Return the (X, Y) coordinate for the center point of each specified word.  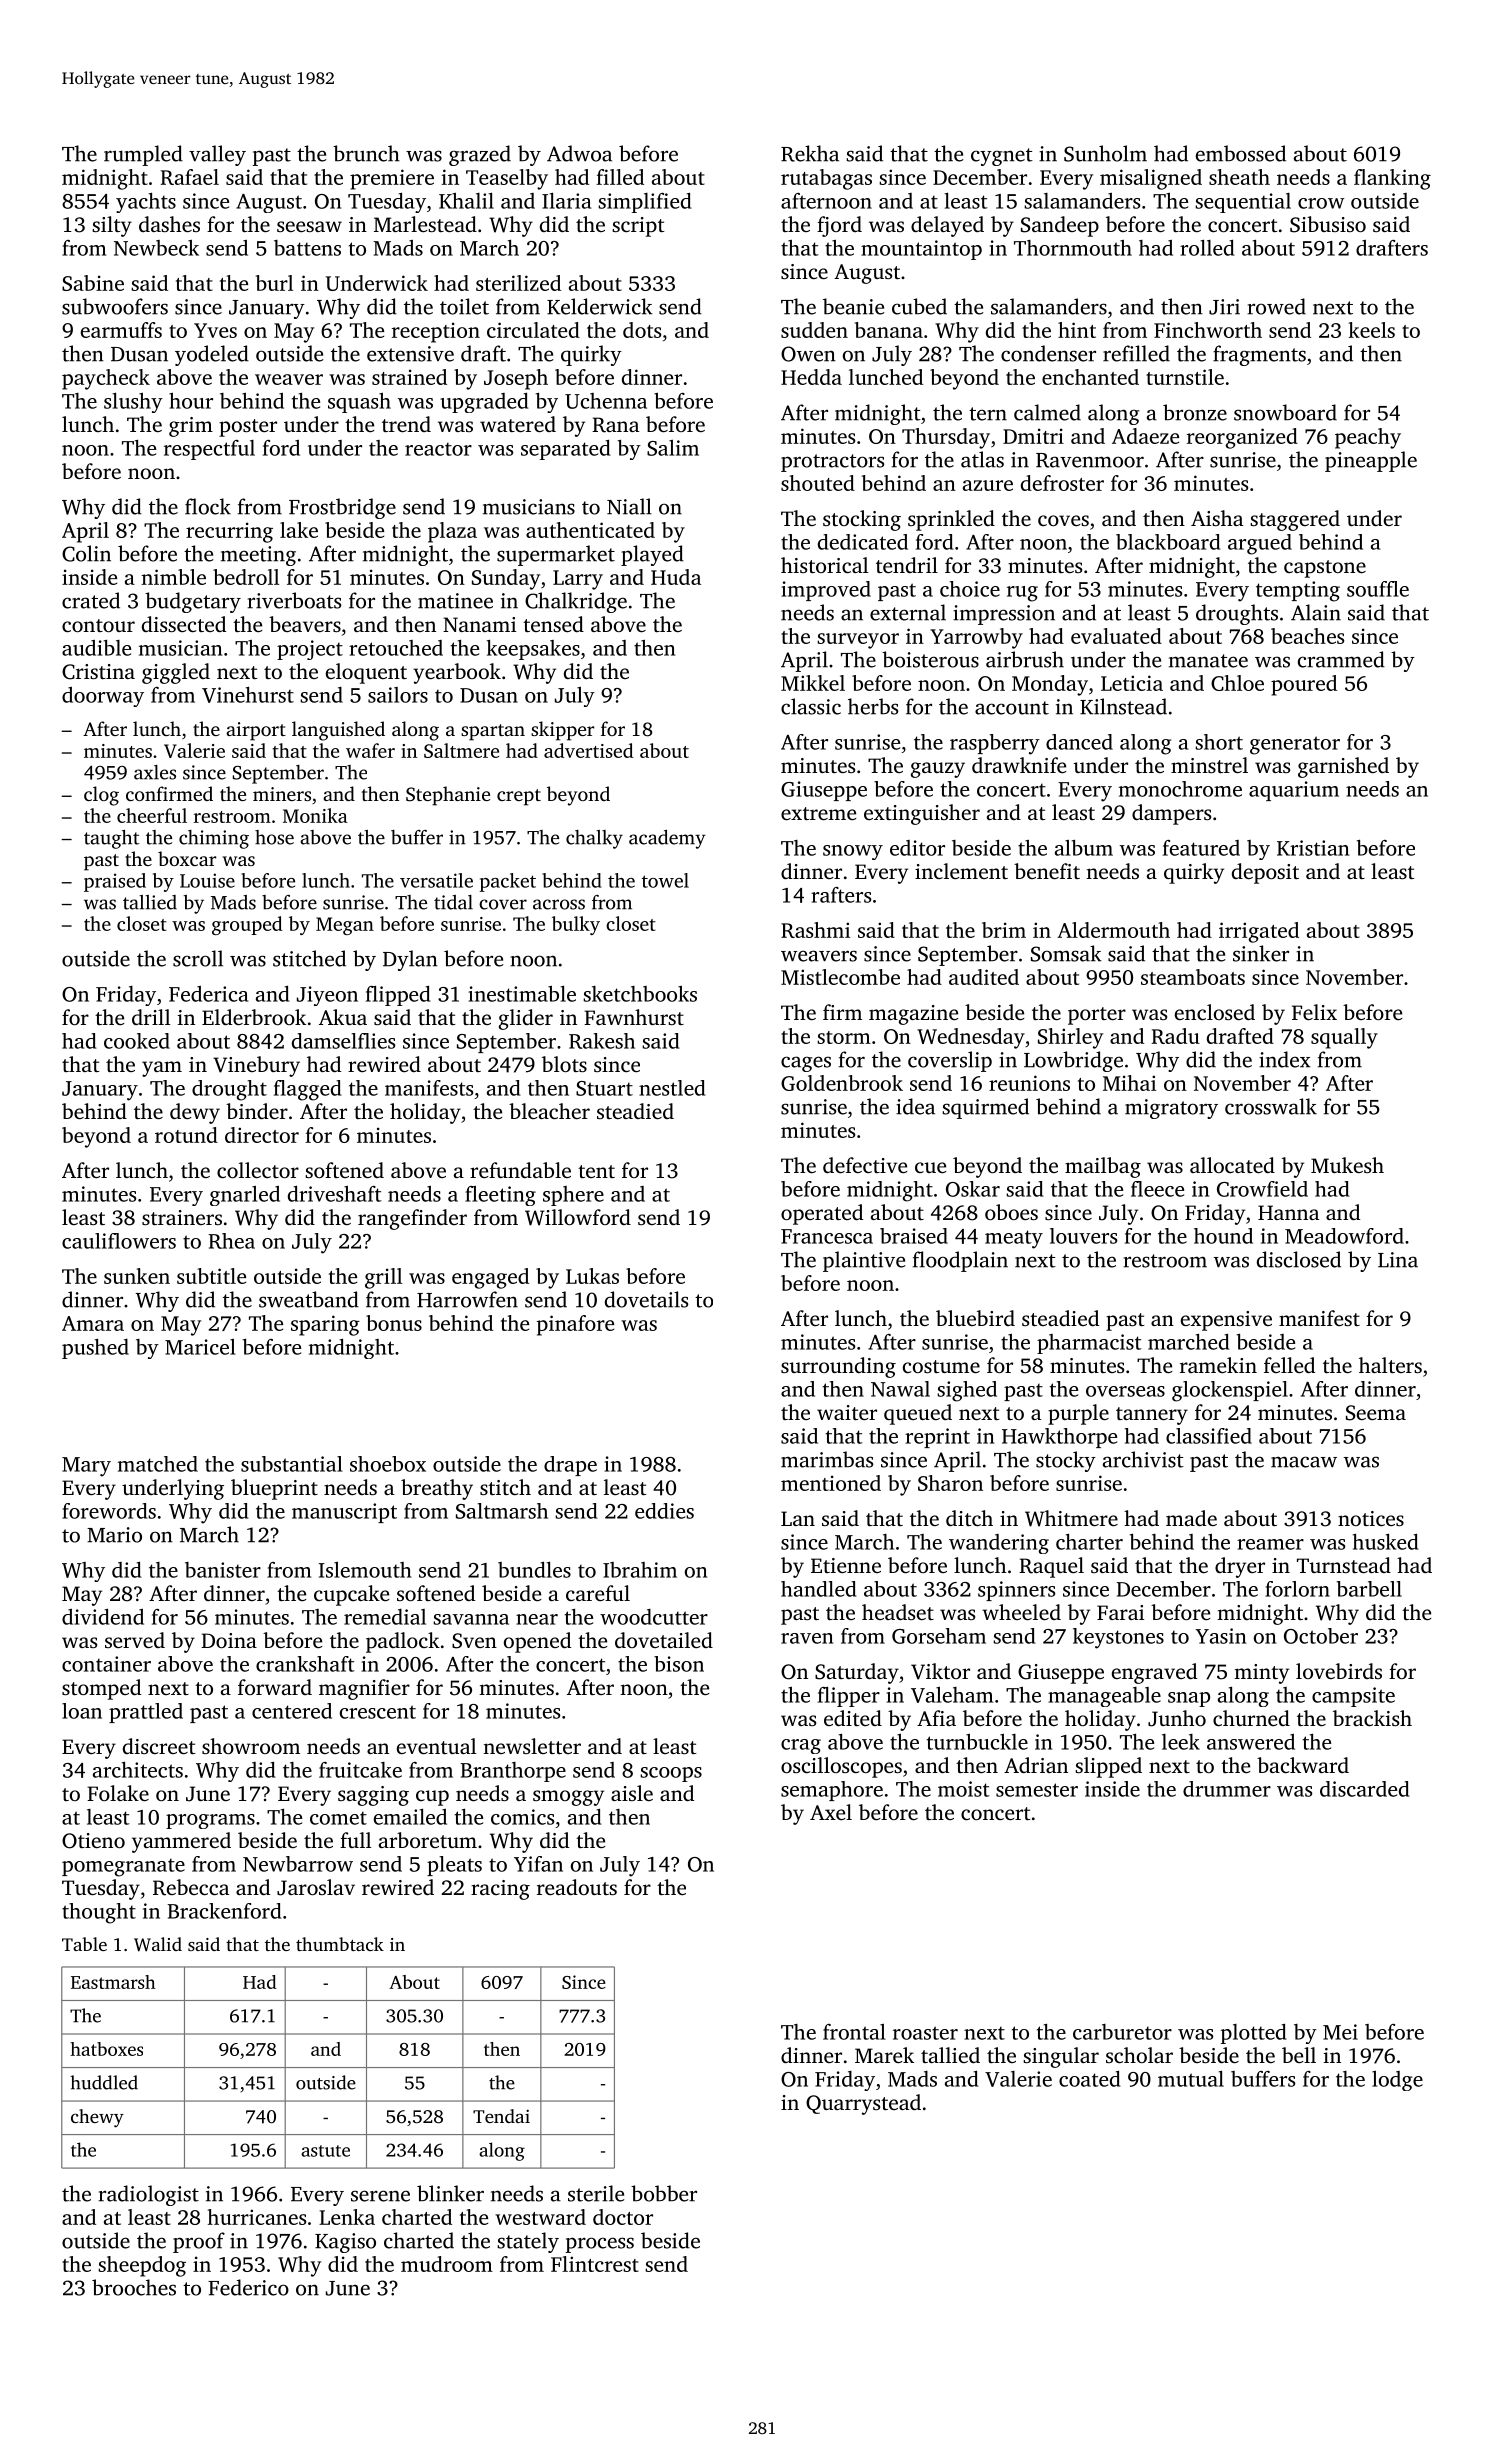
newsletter (532, 1746)
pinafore (575, 1325)
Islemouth (365, 1570)
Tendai (501, 2116)
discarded (1365, 1789)
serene (380, 2196)
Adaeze (1145, 436)
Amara (93, 1323)
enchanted (1090, 377)
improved (826, 591)
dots (642, 330)
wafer (370, 750)
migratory (1171, 1109)
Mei (1340, 2032)
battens (307, 248)
